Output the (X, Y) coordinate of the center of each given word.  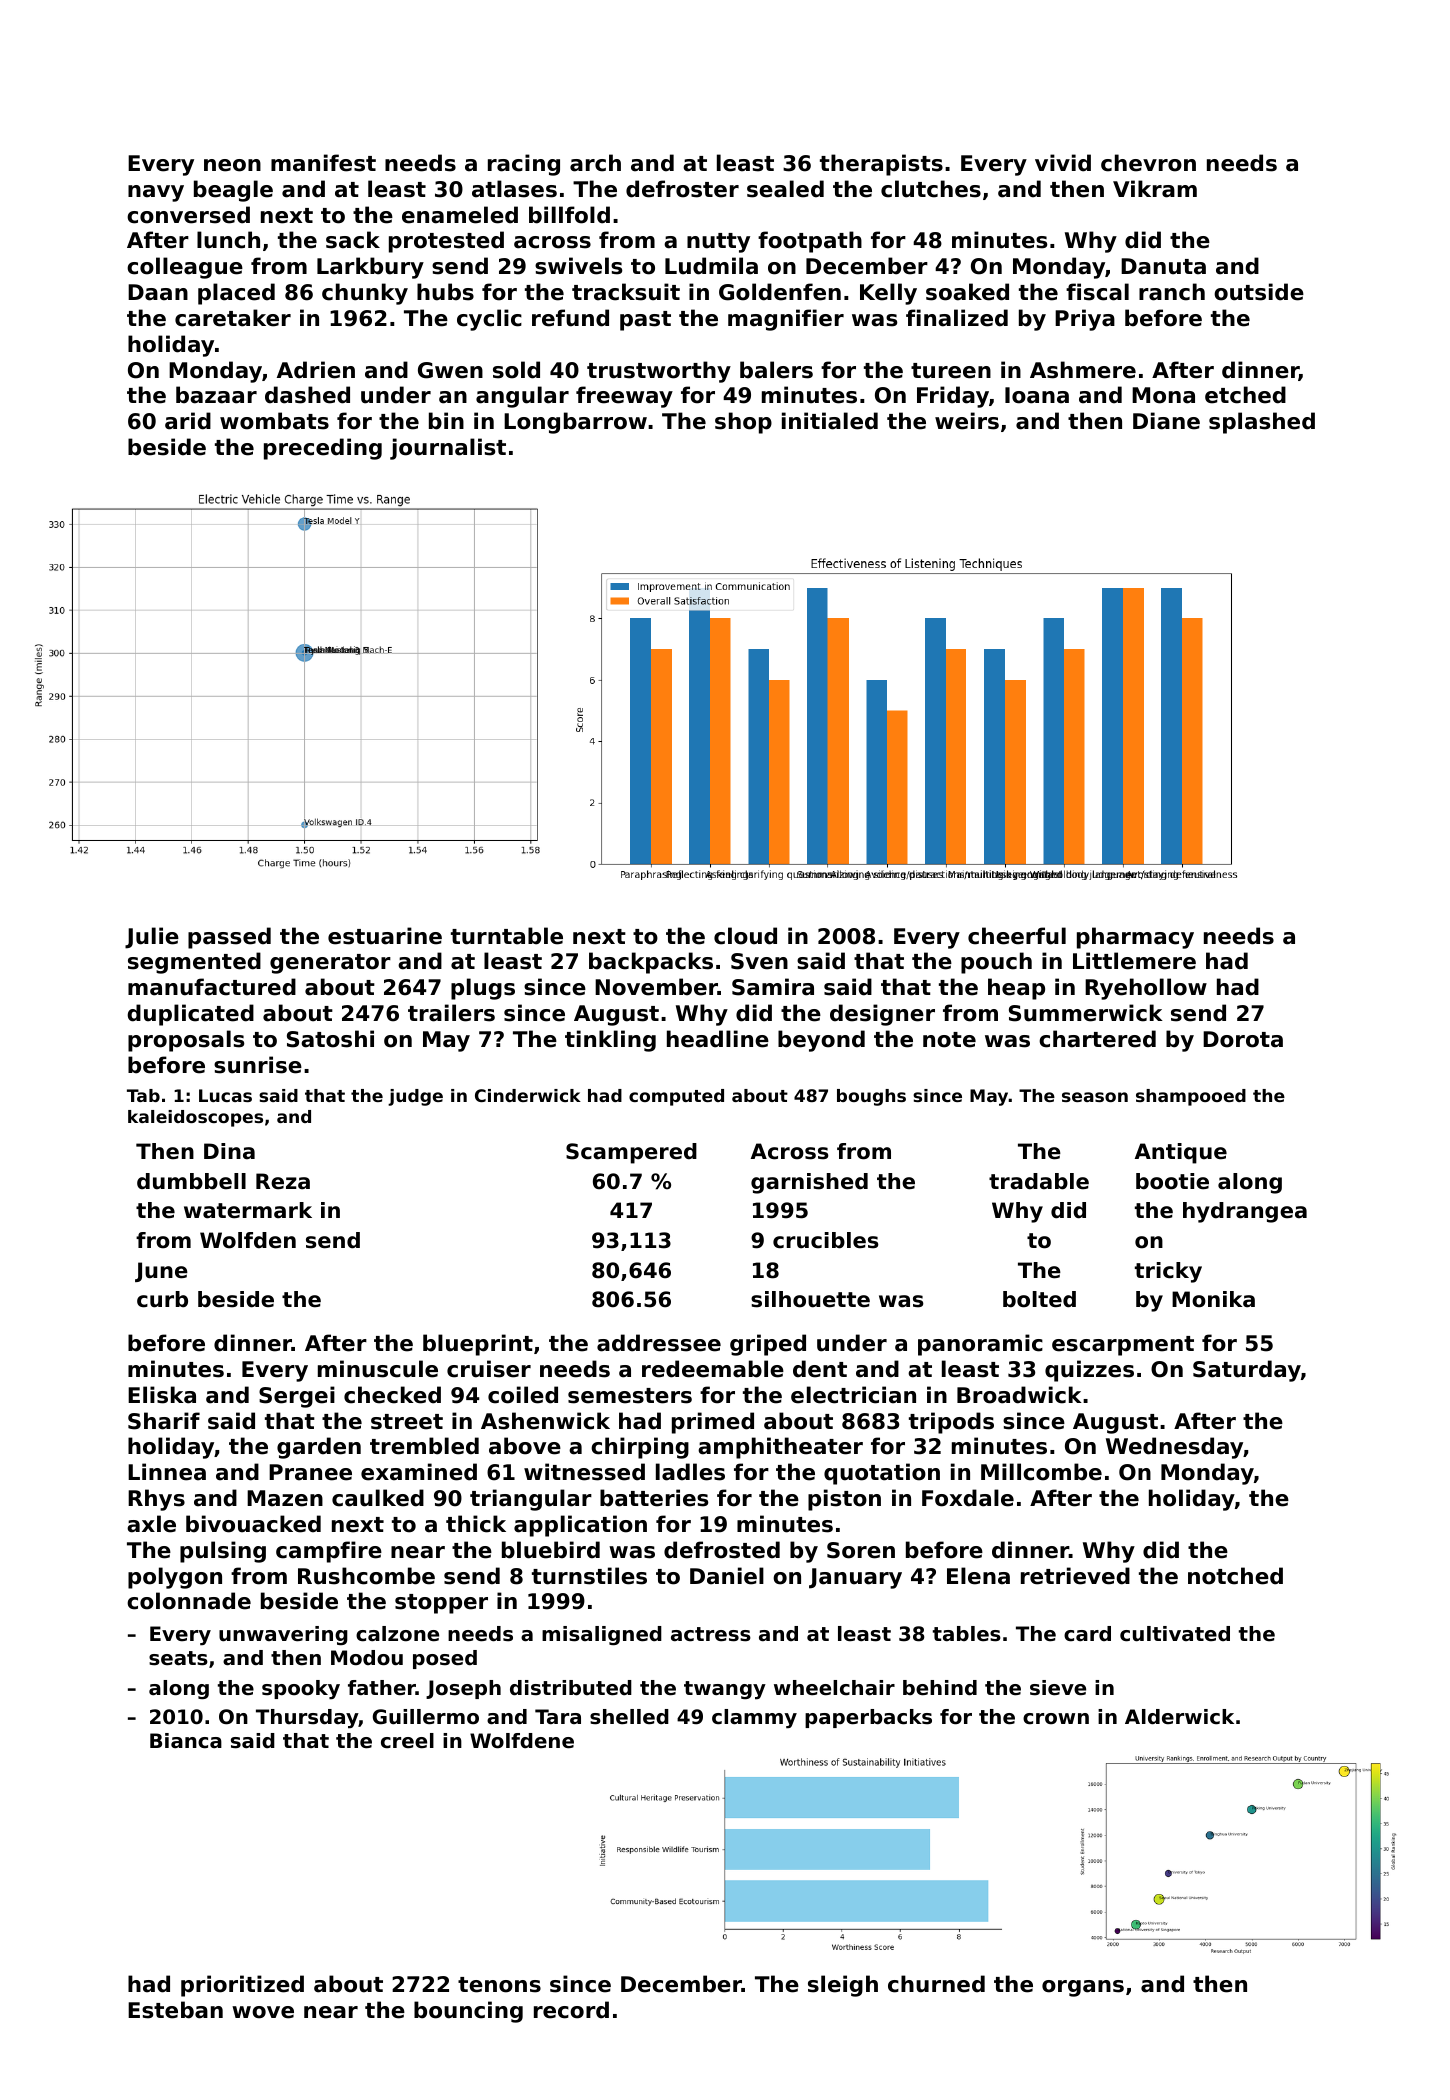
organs (1083, 1988)
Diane (1166, 421)
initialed (830, 421)
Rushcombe (366, 1576)
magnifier (786, 320)
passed (229, 938)
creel (407, 1741)
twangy (725, 1690)
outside (1259, 292)
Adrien (316, 370)
